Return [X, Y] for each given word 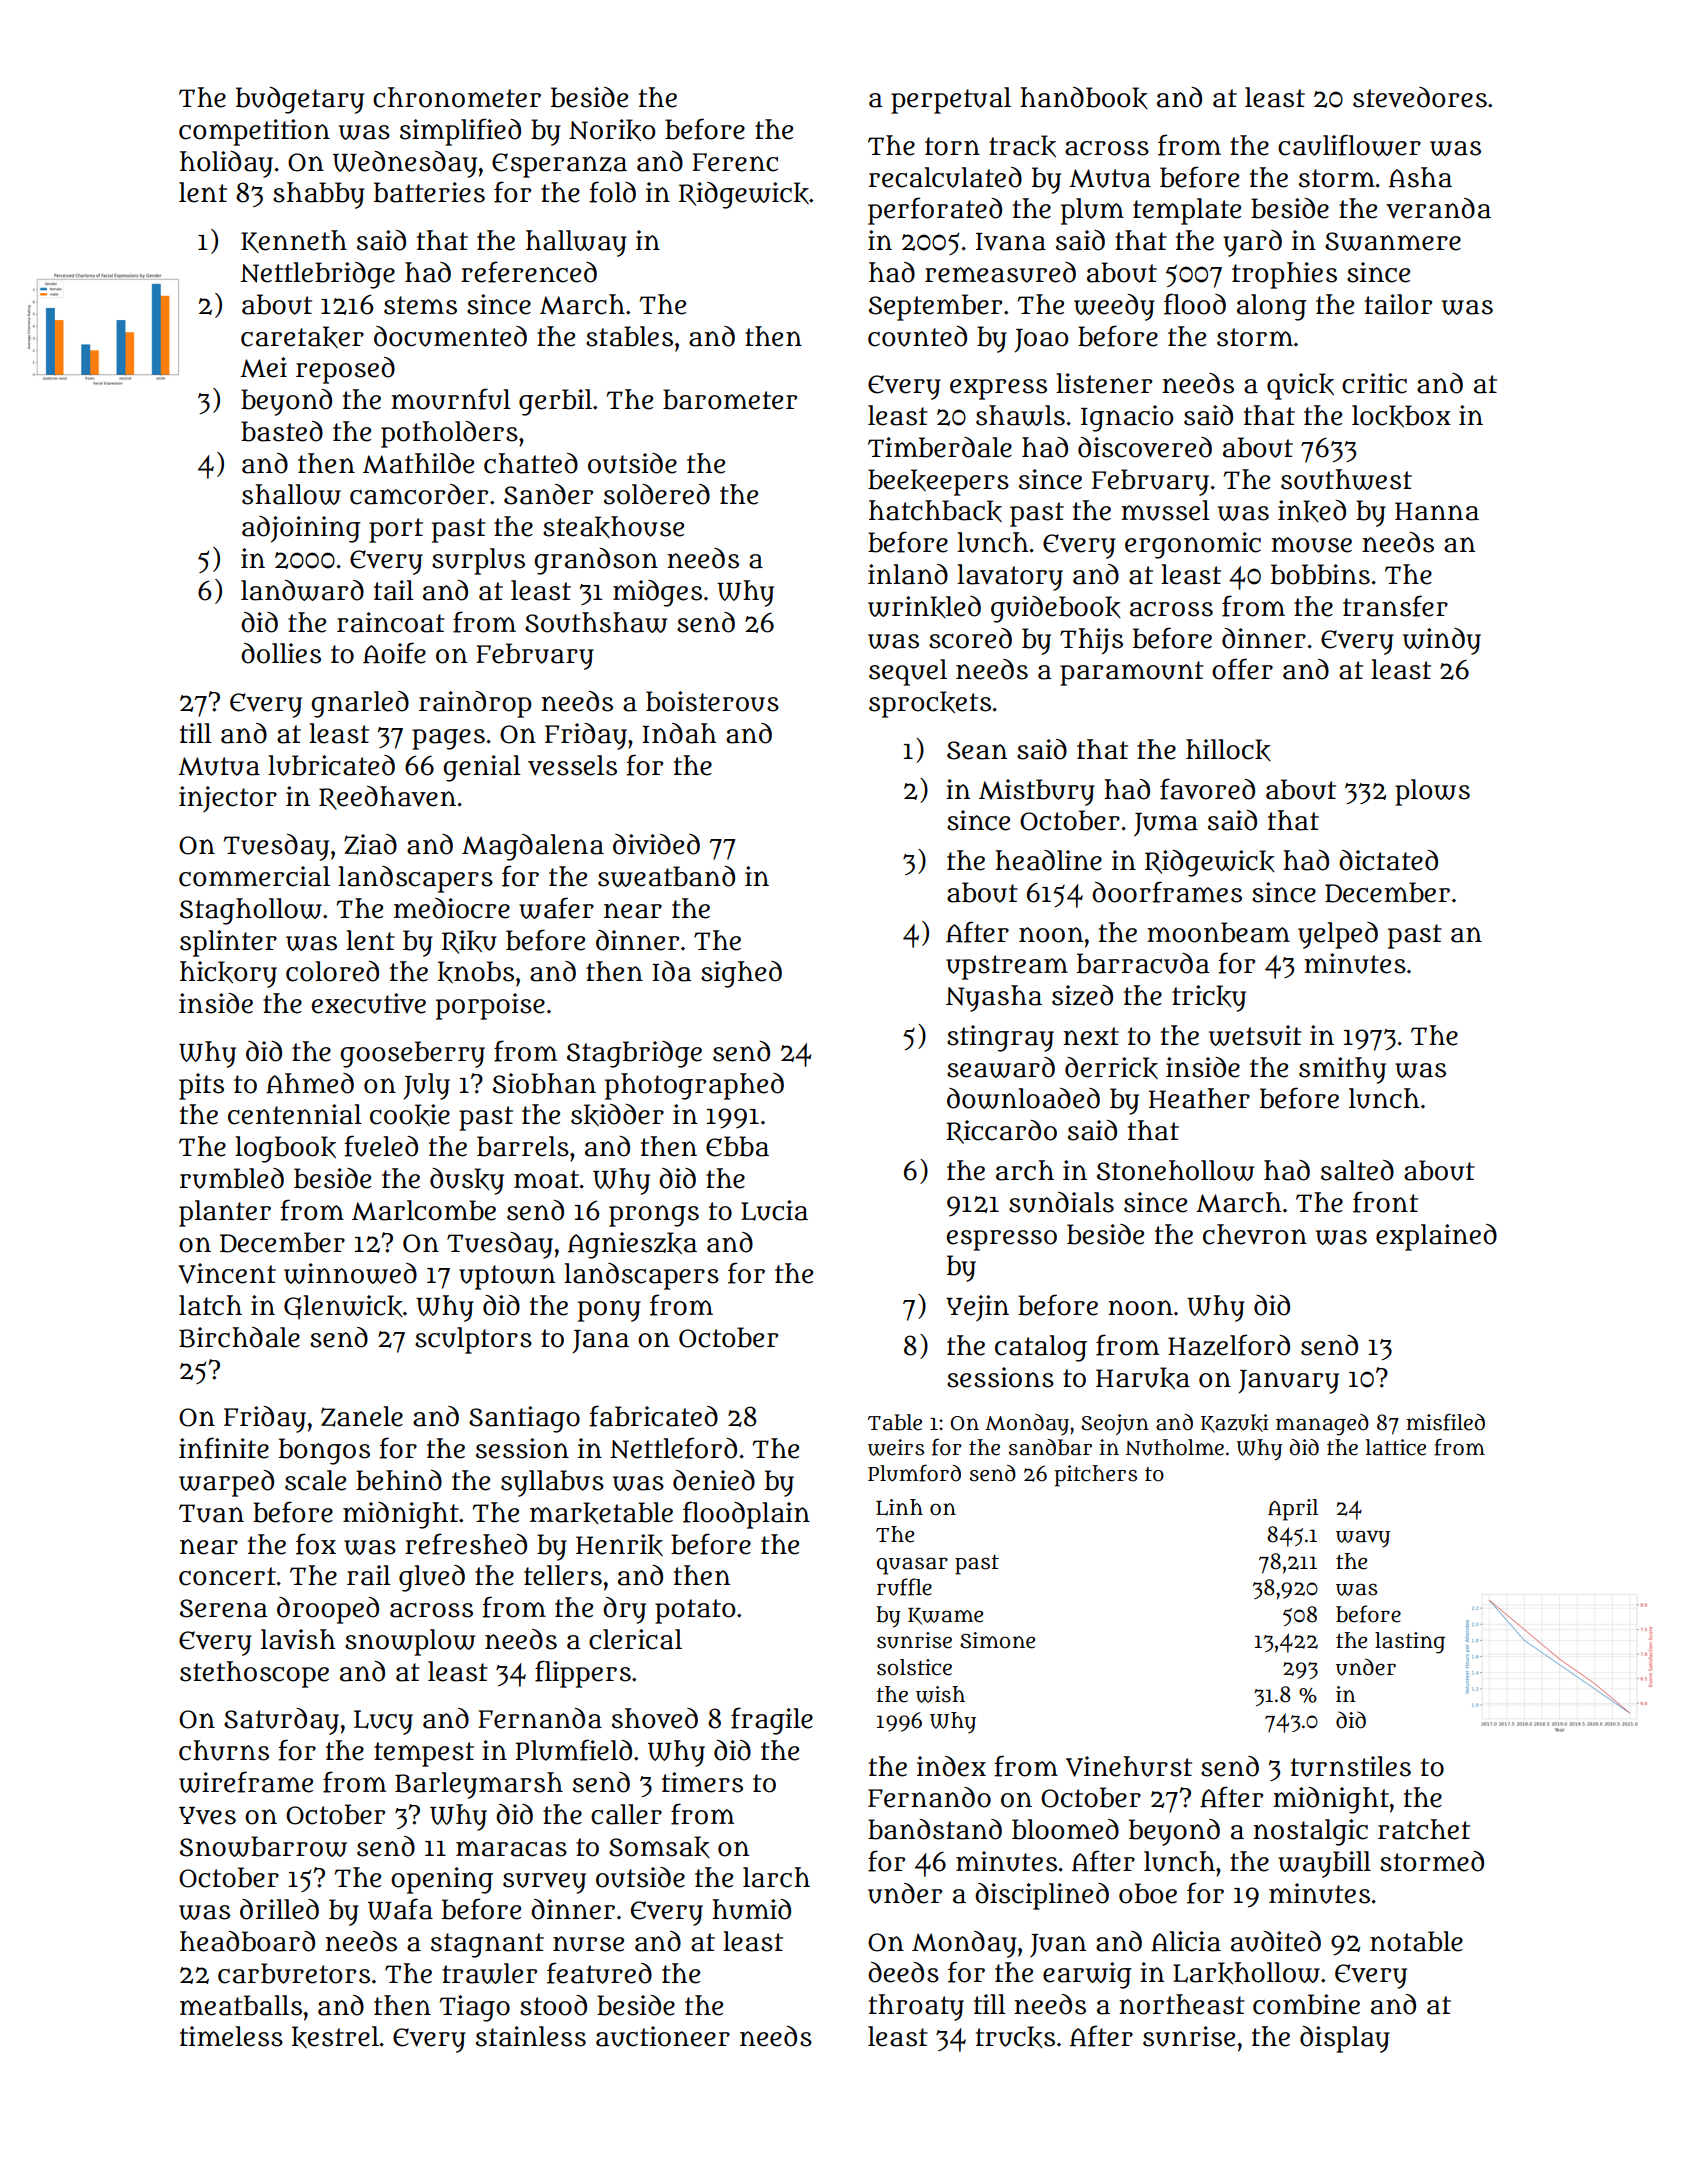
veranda [1438, 208]
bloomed [1065, 1829]
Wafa [400, 1909]
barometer [730, 399]
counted [917, 336]
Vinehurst [1129, 1766]
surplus [478, 561]
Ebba [737, 1146]
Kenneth [294, 241]
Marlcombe [424, 1210]
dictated [1388, 860]
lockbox [1401, 416]
